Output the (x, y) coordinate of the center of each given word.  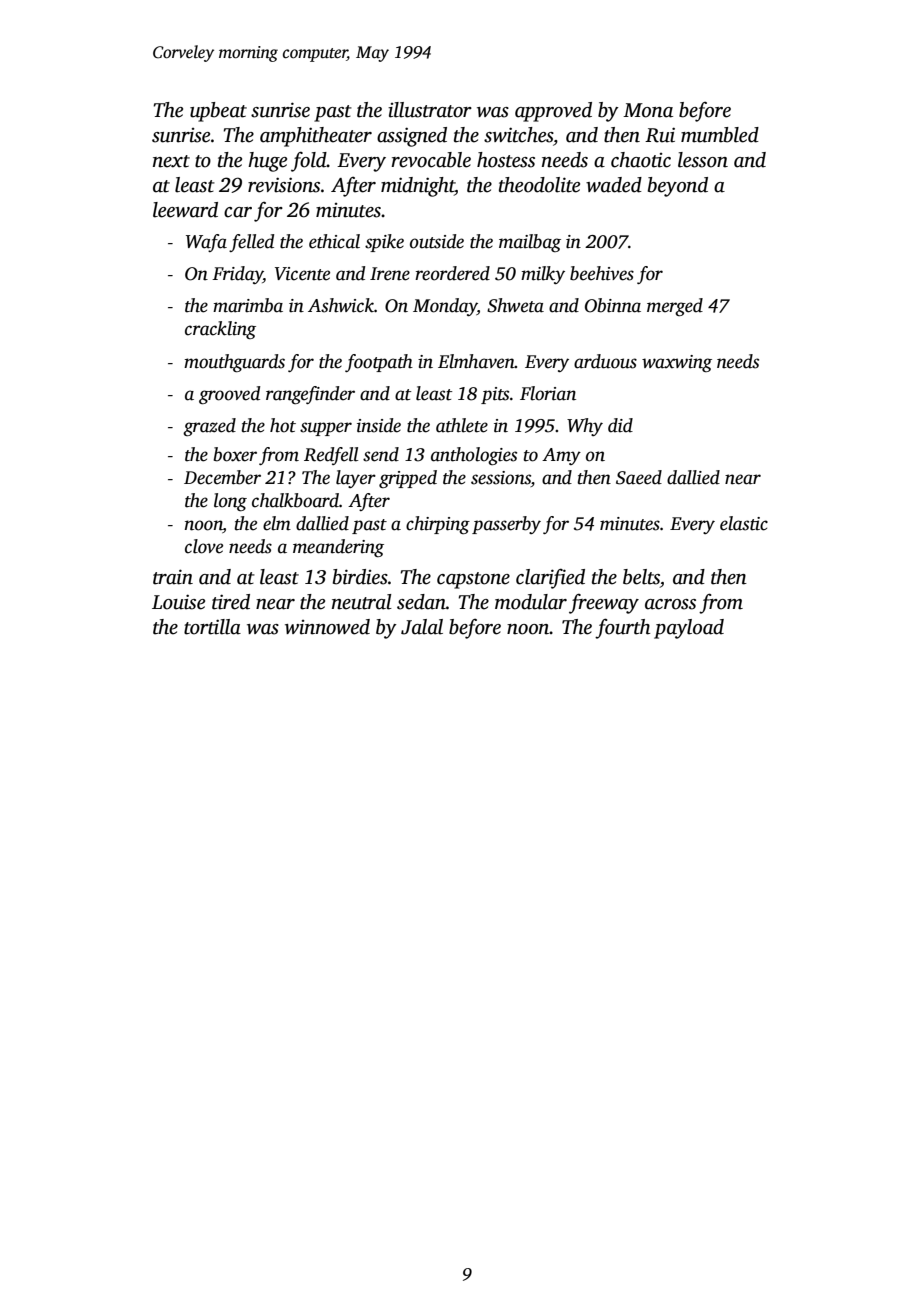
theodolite (539, 185)
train (173, 577)
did (620, 425)
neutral (362, 602)
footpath (379, 363)
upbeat (218, 112)
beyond (678, 187)
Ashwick (341, 305)
